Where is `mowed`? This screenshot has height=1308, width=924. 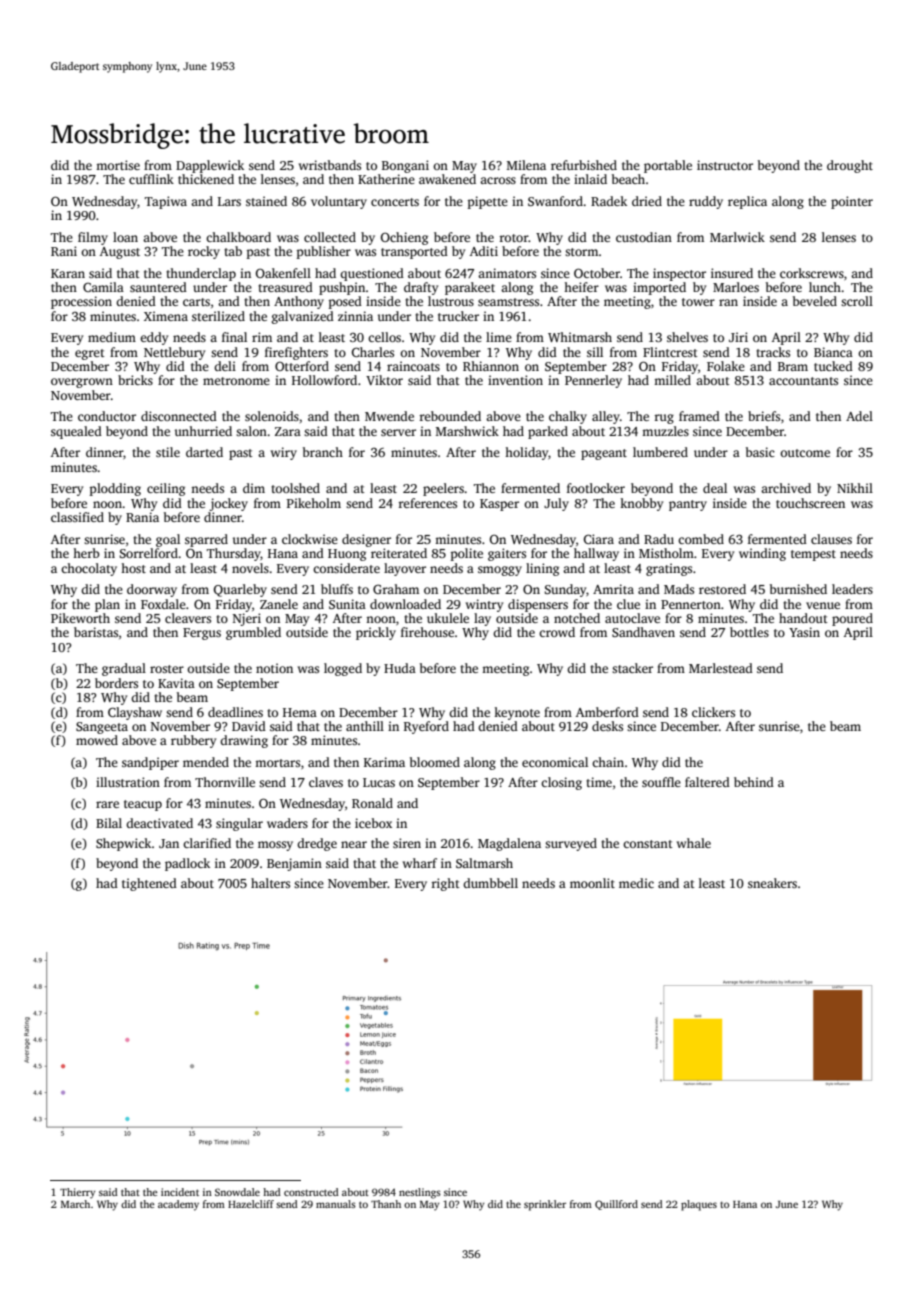 mowed is located at coordinates (97, 740).
